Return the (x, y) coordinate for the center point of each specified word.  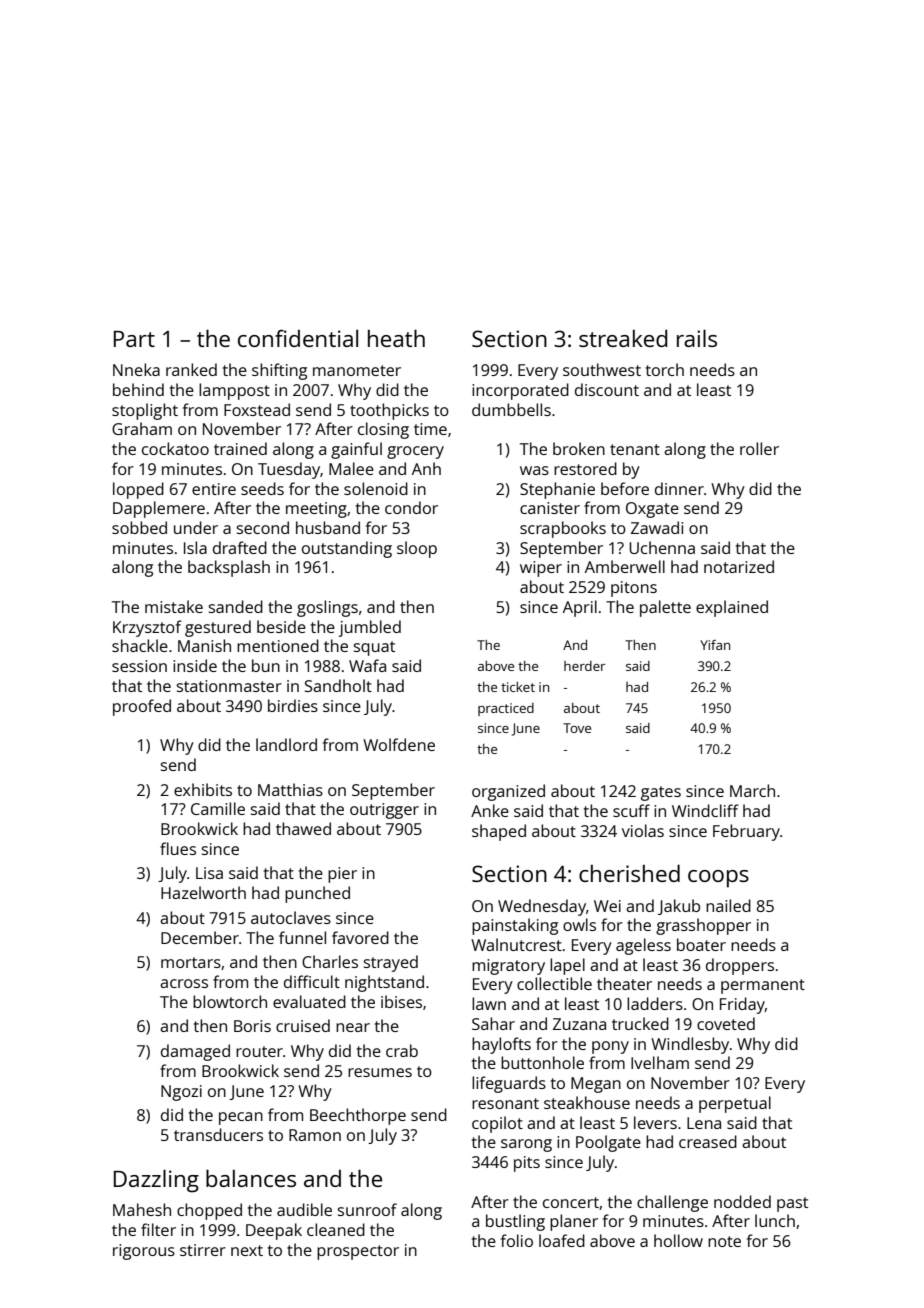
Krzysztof (147, 628)
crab (402, 1050)
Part (134, 339)
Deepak (274, 1231)
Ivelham (660, 1062)
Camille (218, 808)
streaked (623, 338)
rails (697, 338)
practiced (506, 709)
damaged (195, 1052)
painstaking (515, 926)
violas (643, 830)
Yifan (715, 645)
